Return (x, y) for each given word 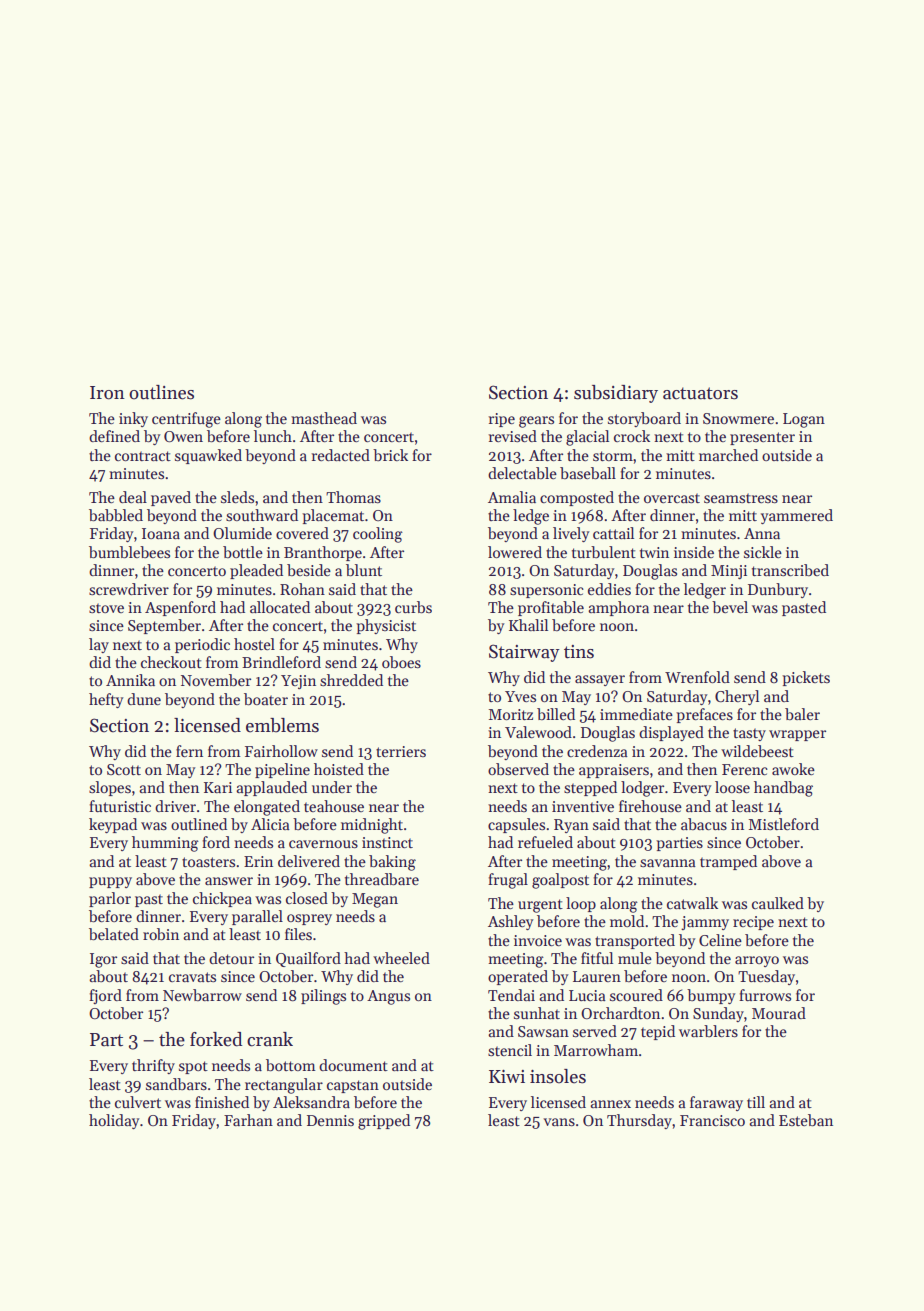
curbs (413, 607)
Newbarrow (202, 995)
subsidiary (616, 394)
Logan (804, 420)
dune (144, 699)
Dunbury (778, 590)
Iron (107, 393)
